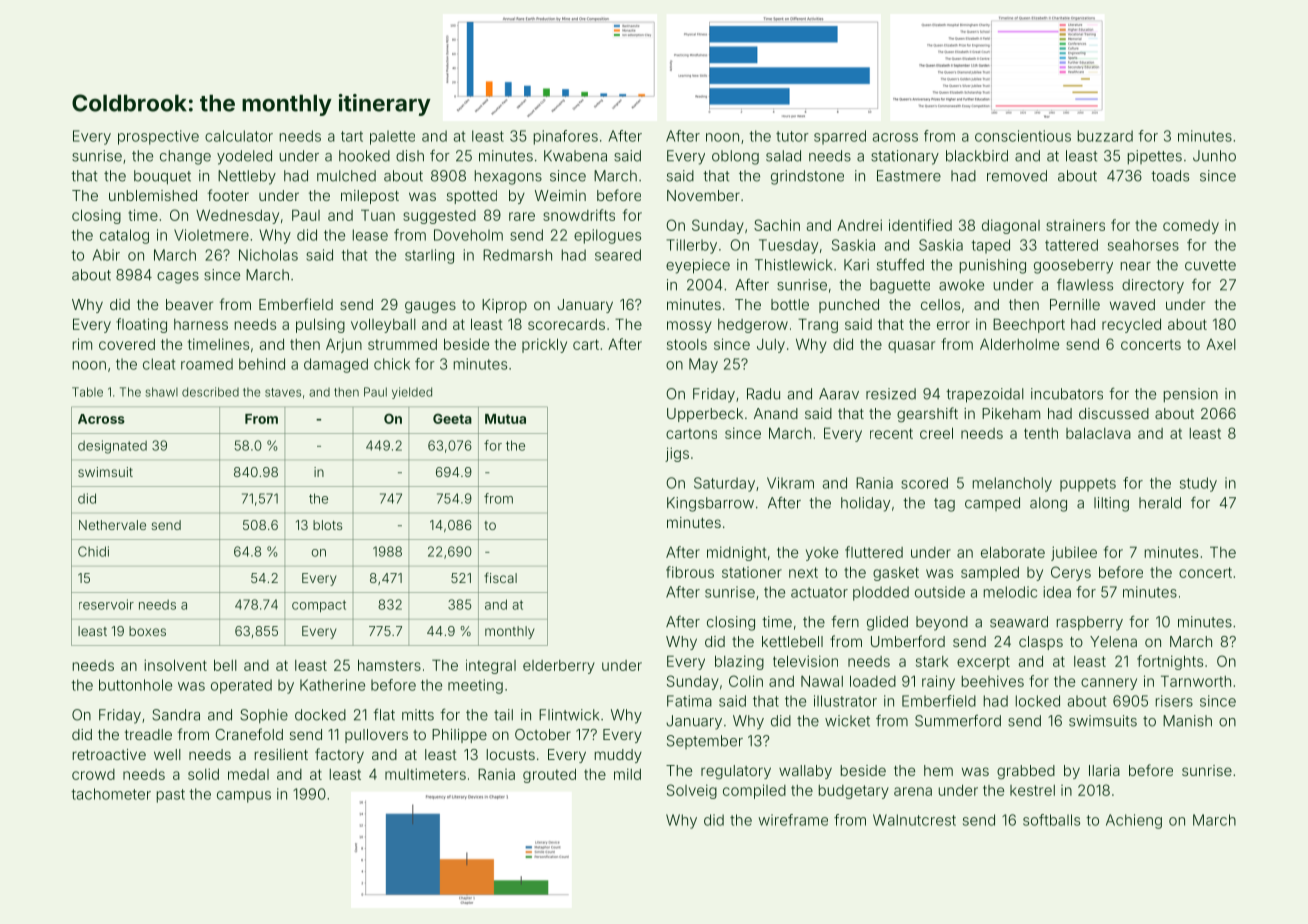  I want to click on campus, so click(244, 797).
